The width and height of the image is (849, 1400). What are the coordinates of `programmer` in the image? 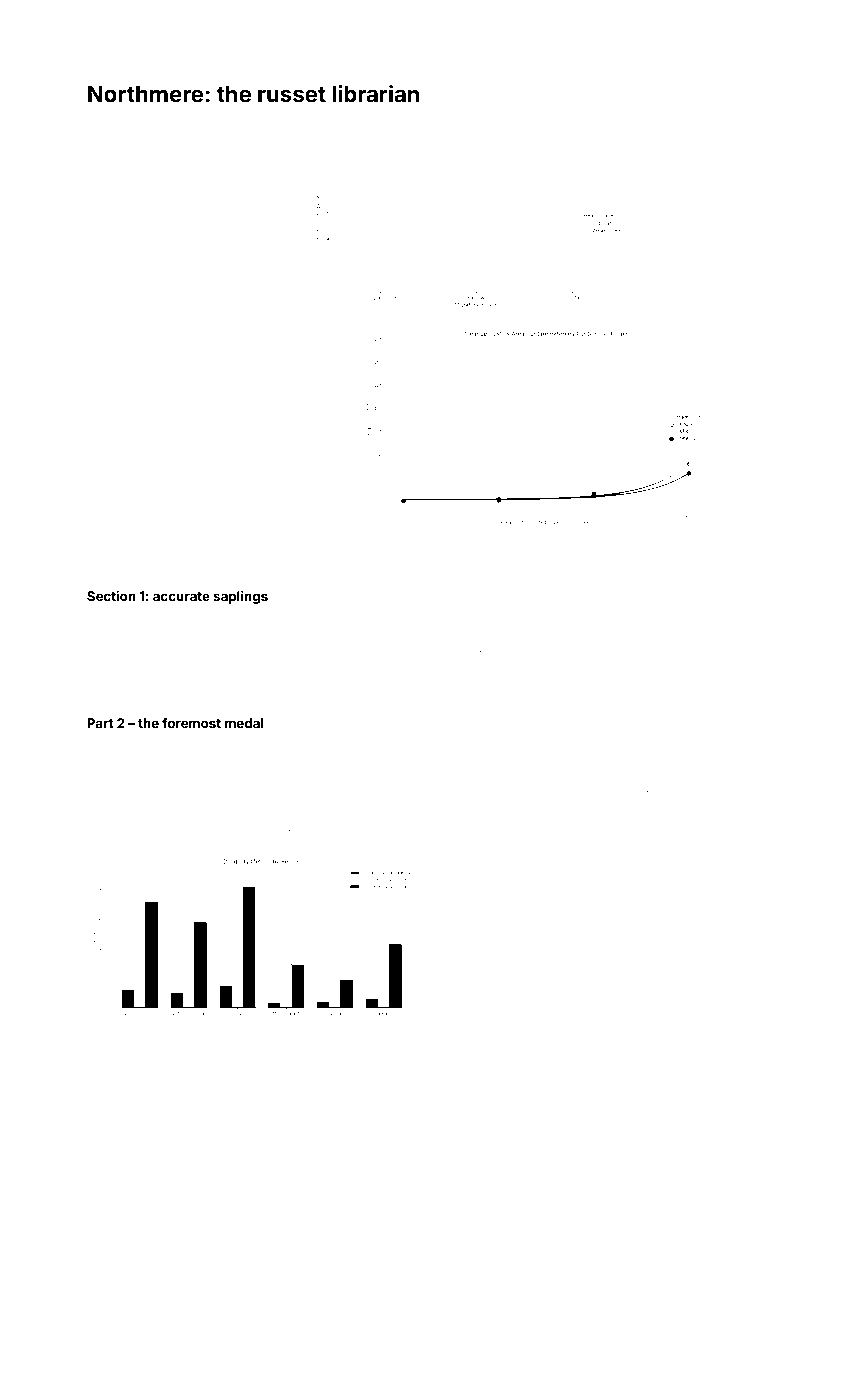 It's located at (451, 1126).
